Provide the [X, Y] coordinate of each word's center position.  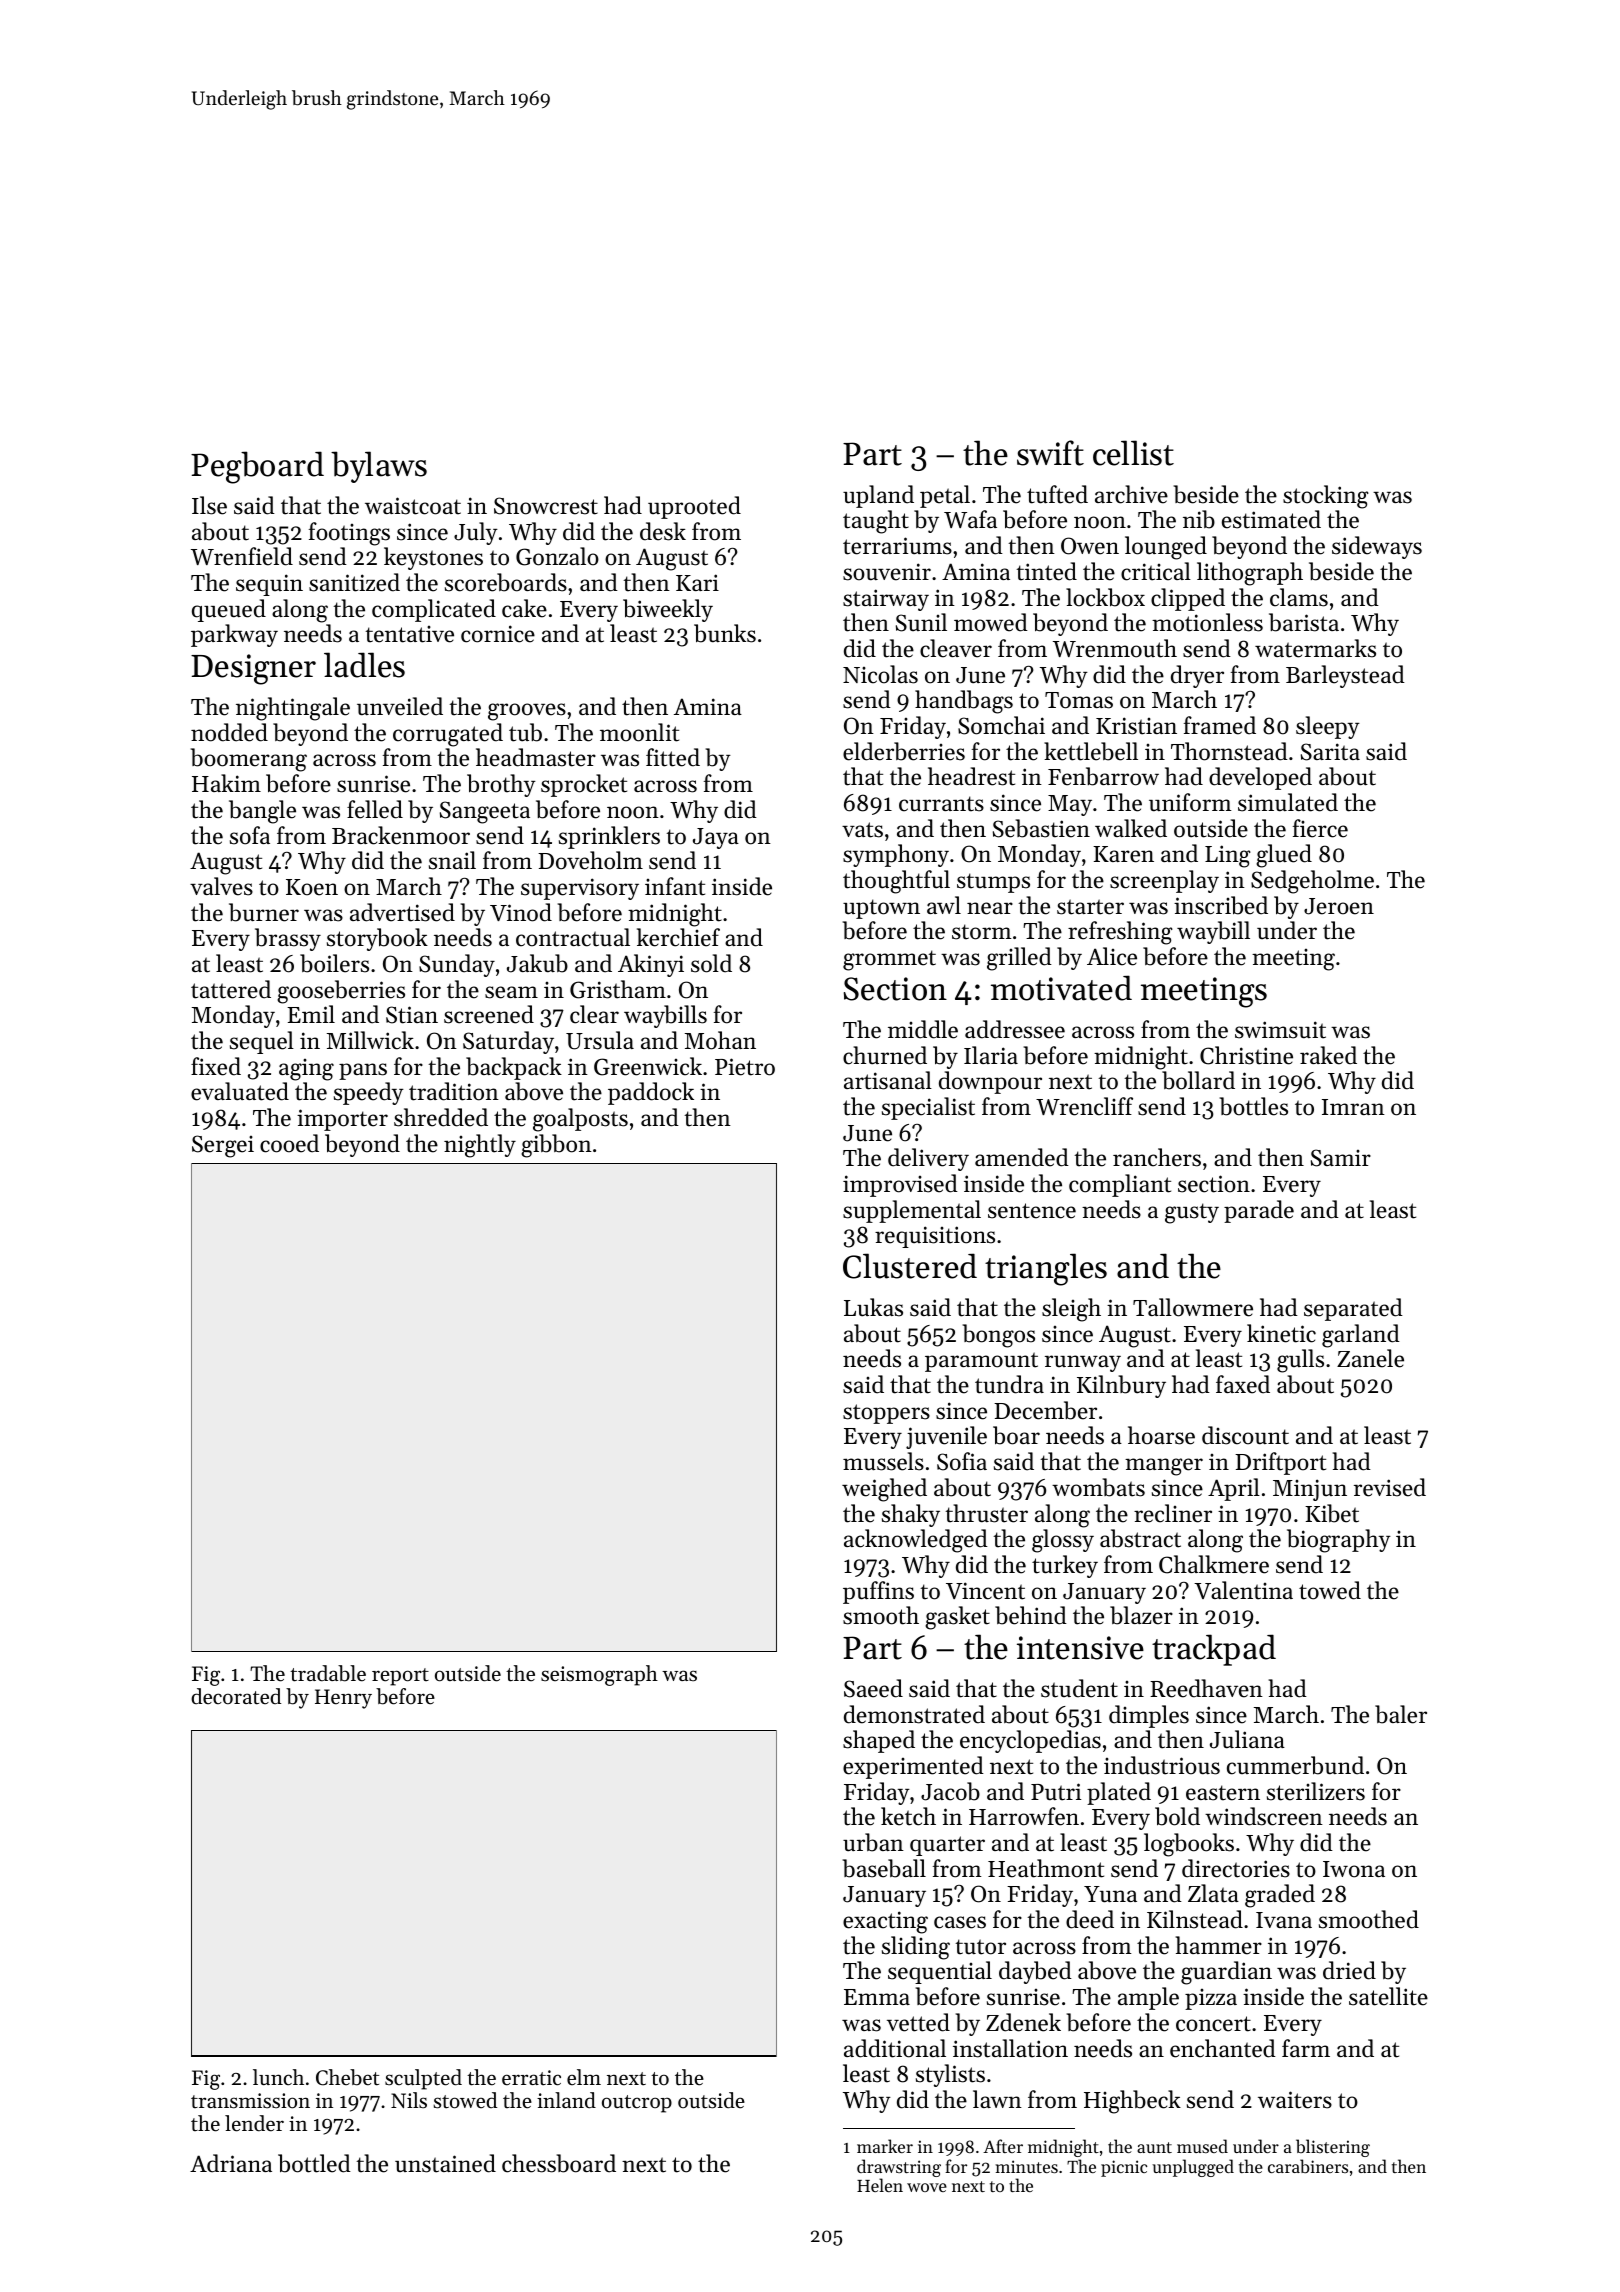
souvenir [887, 572]
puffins [878, 1592]
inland [566, 2100]
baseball [884, 1868]
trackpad [1214, 1650]
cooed [289, 1143]
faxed [1243, 1384]
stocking [1326, 497]
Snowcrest [546, 506]
